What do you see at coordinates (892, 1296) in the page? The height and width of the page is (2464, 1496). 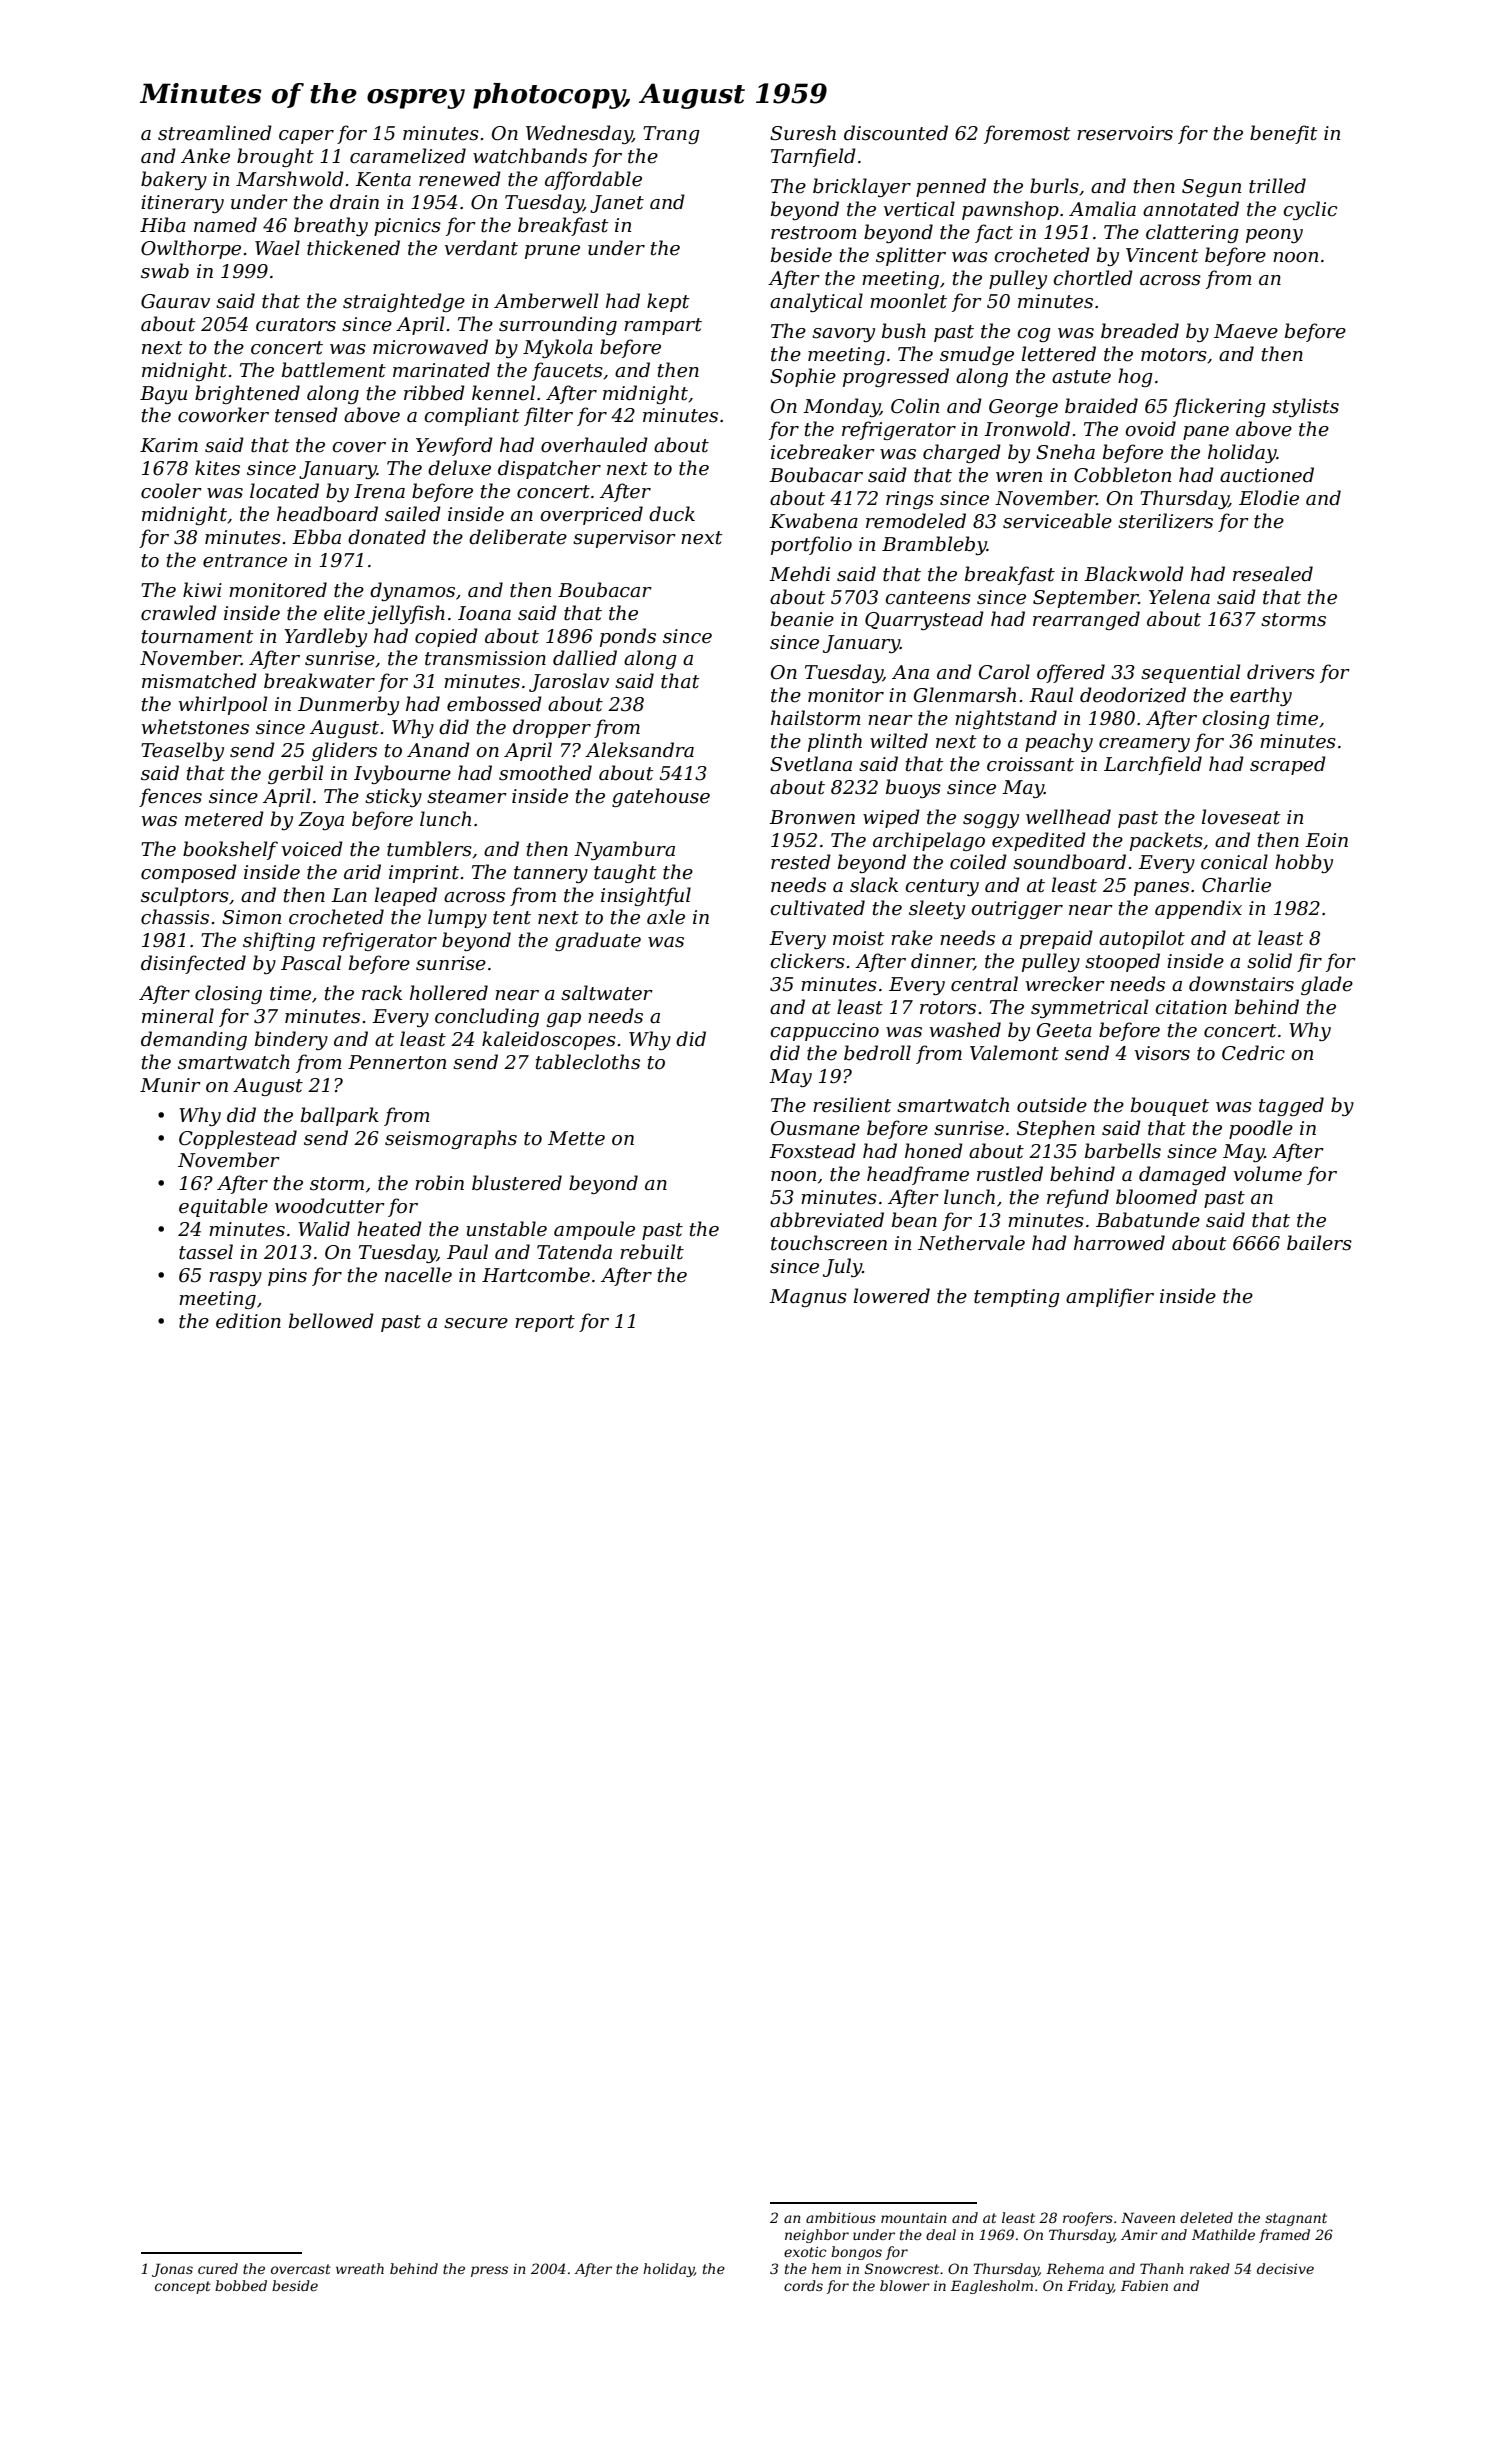 I see `lowered` at bounding box center [892, 1296].
